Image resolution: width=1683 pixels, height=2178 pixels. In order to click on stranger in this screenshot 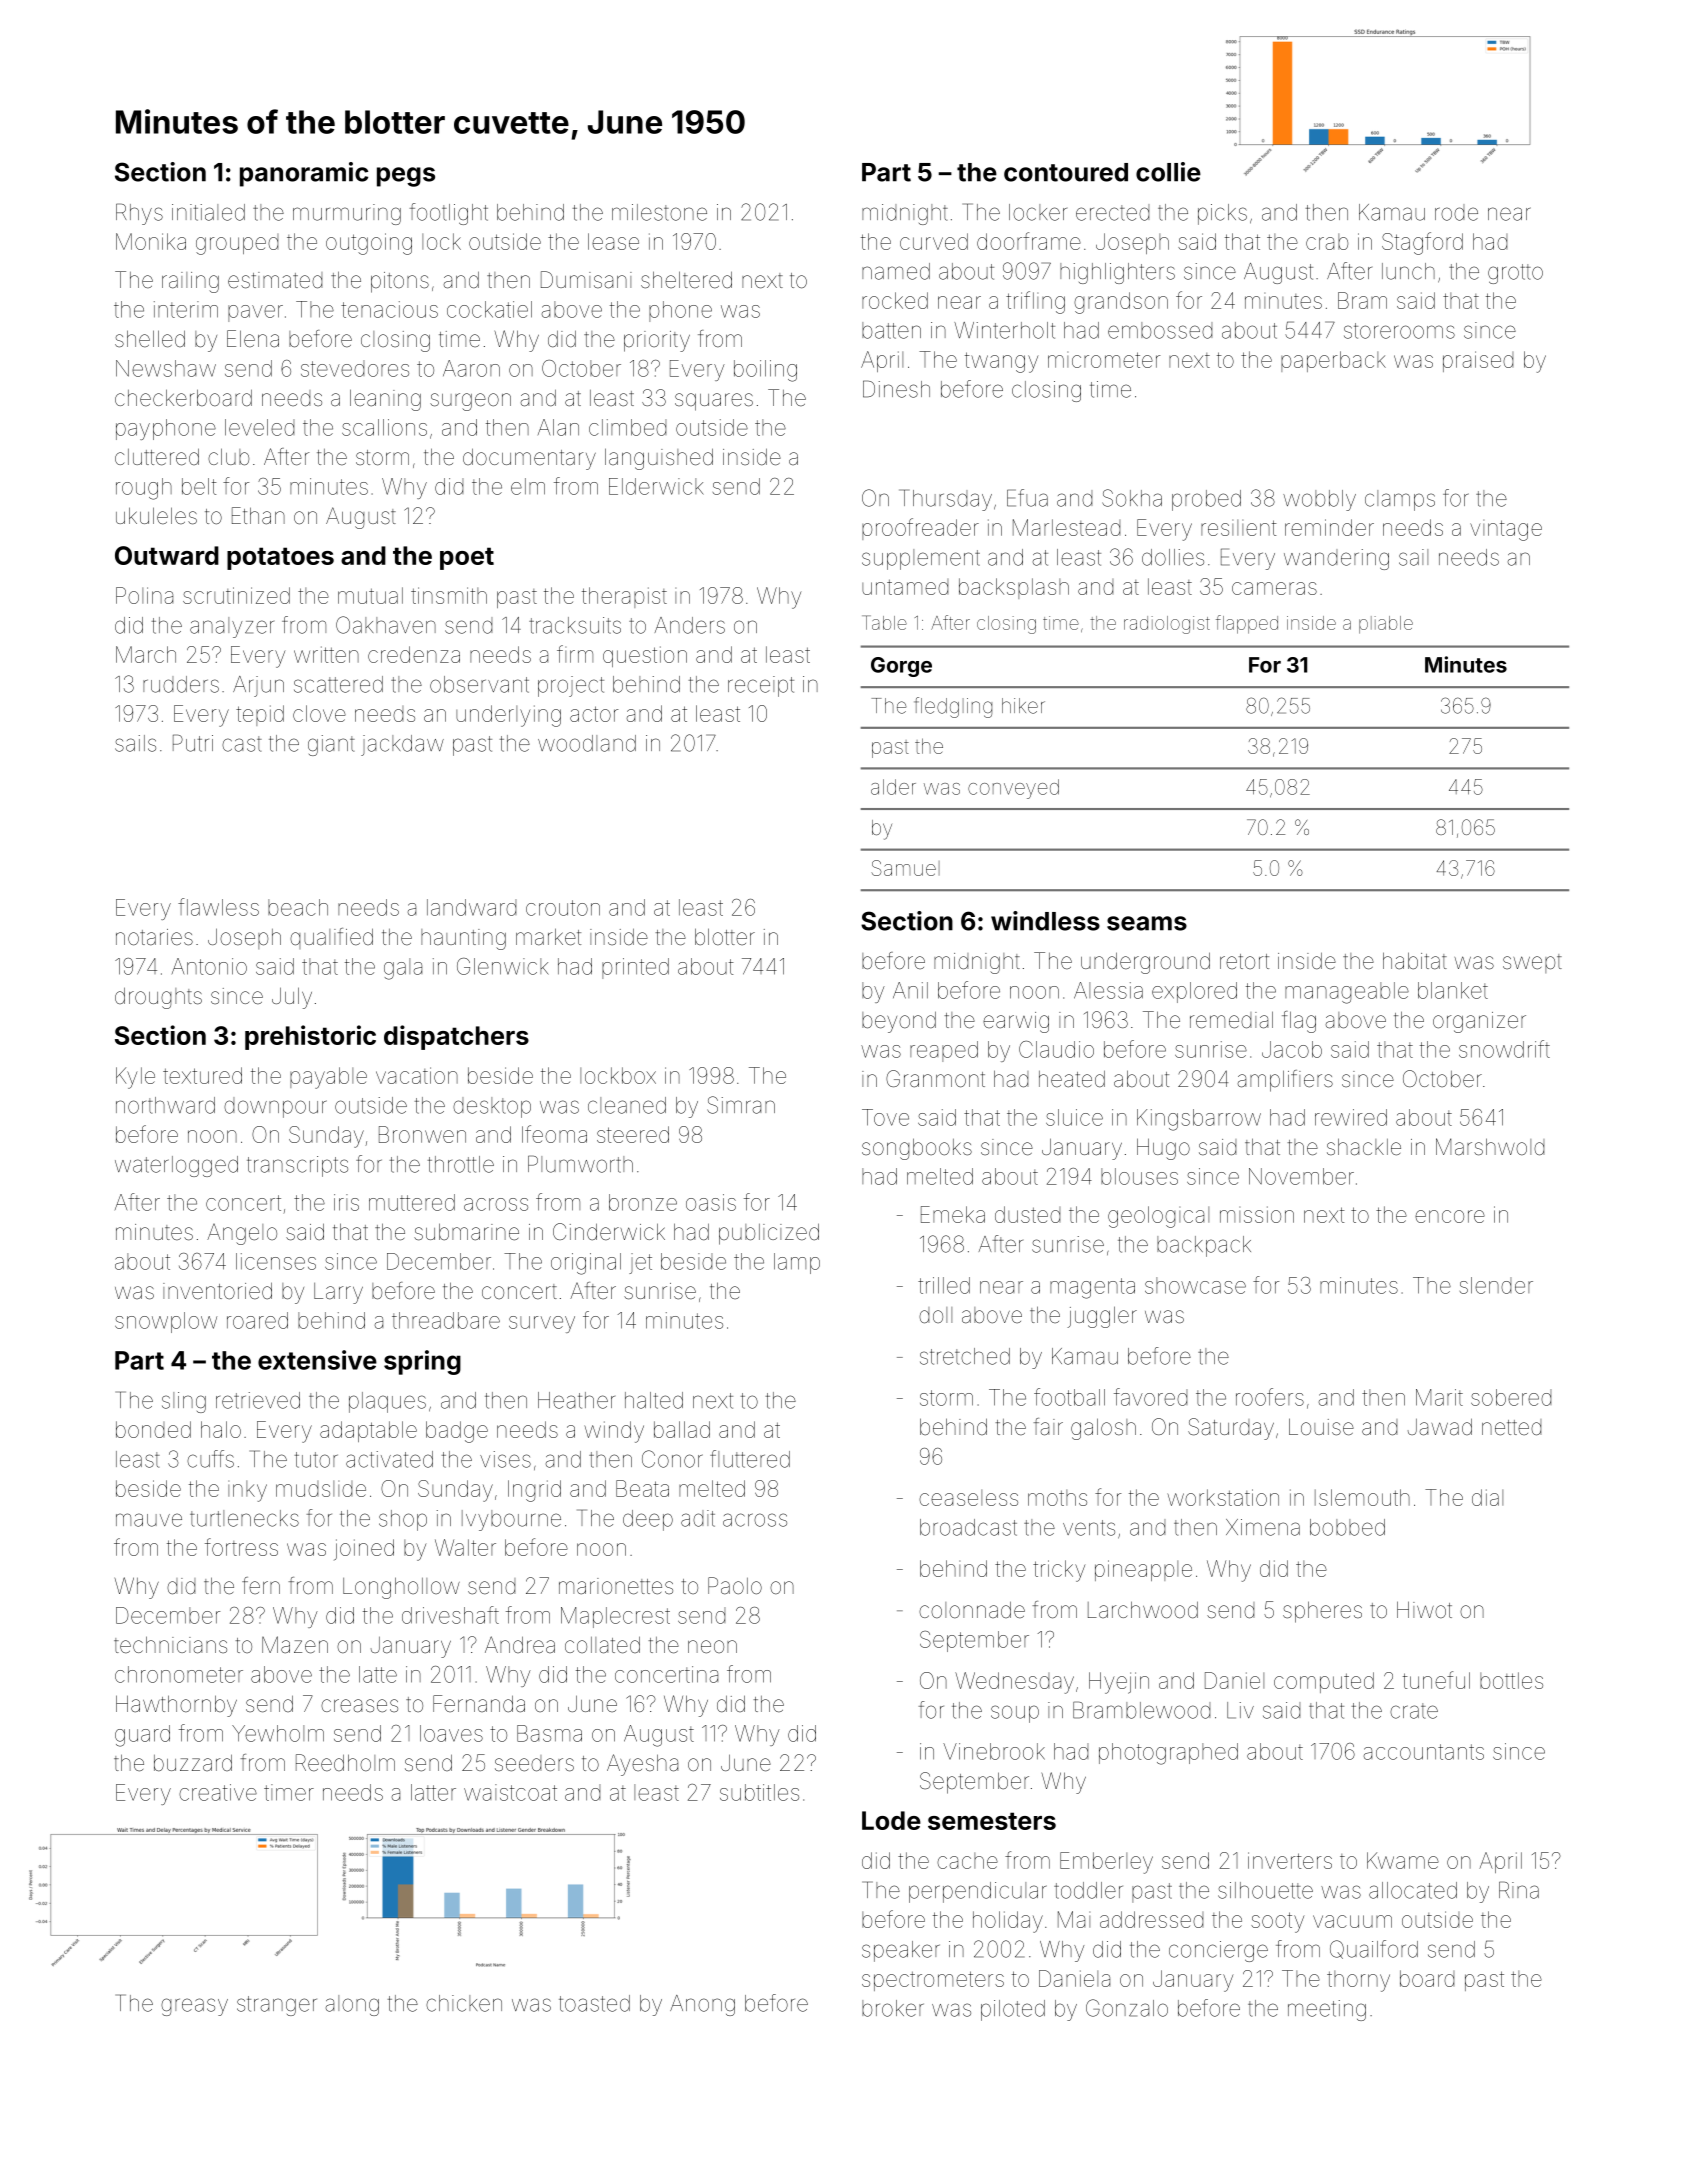, I will do `click(277, 2006)`.
